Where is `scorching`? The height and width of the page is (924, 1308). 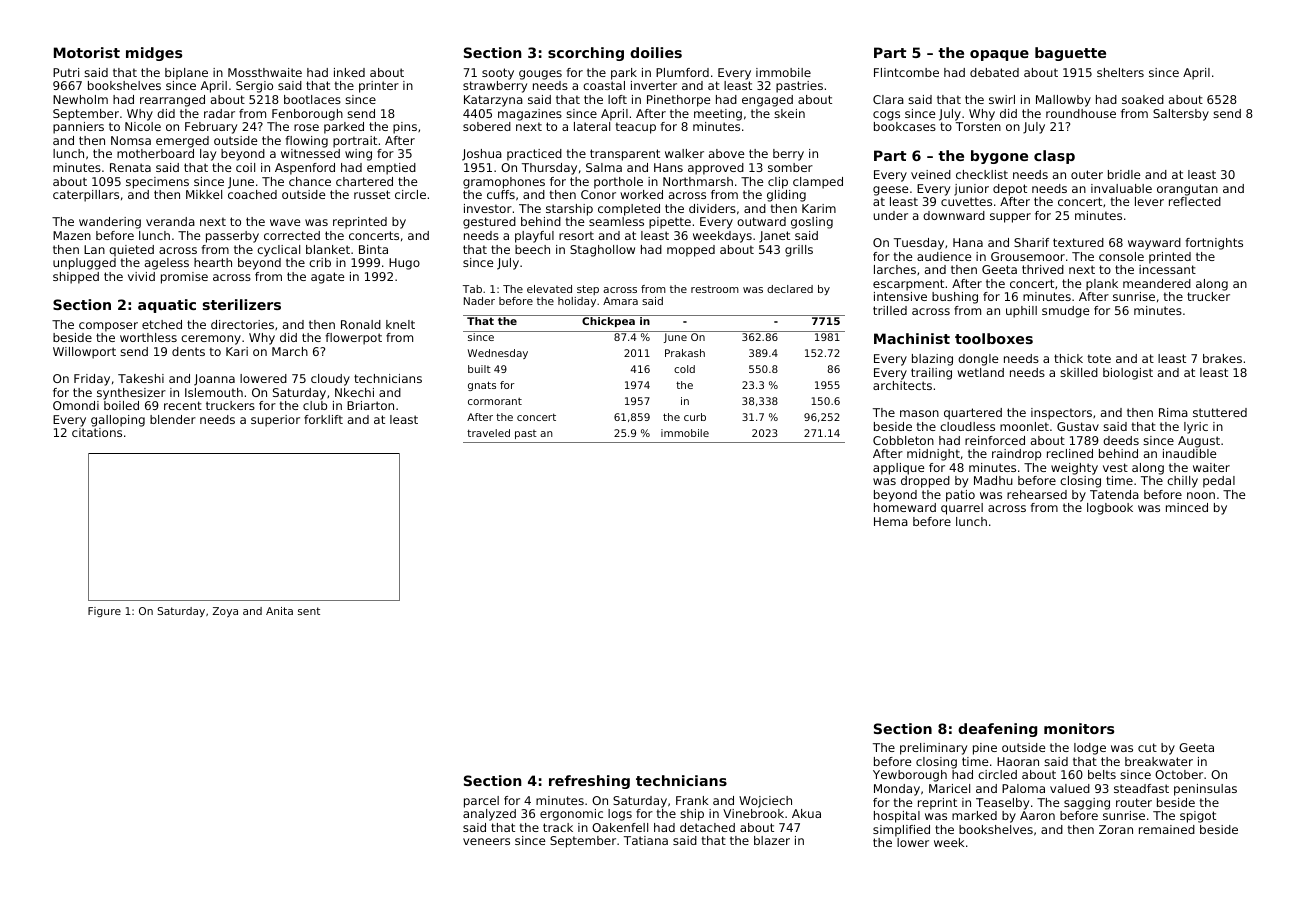
scorching is located at coordinates (586, 54).
